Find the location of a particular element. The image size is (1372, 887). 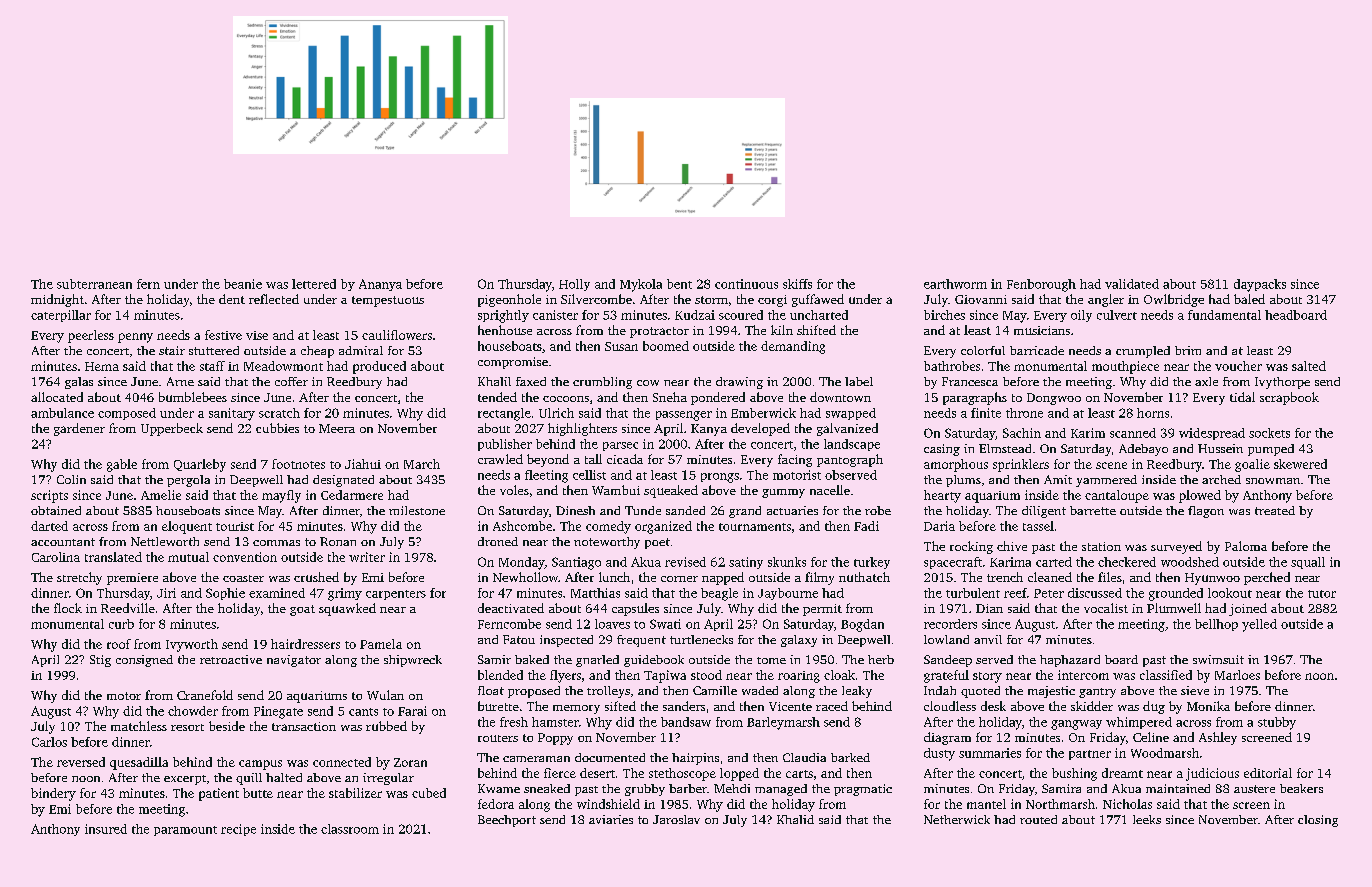

continuous is located at coordinates (746, 284).
